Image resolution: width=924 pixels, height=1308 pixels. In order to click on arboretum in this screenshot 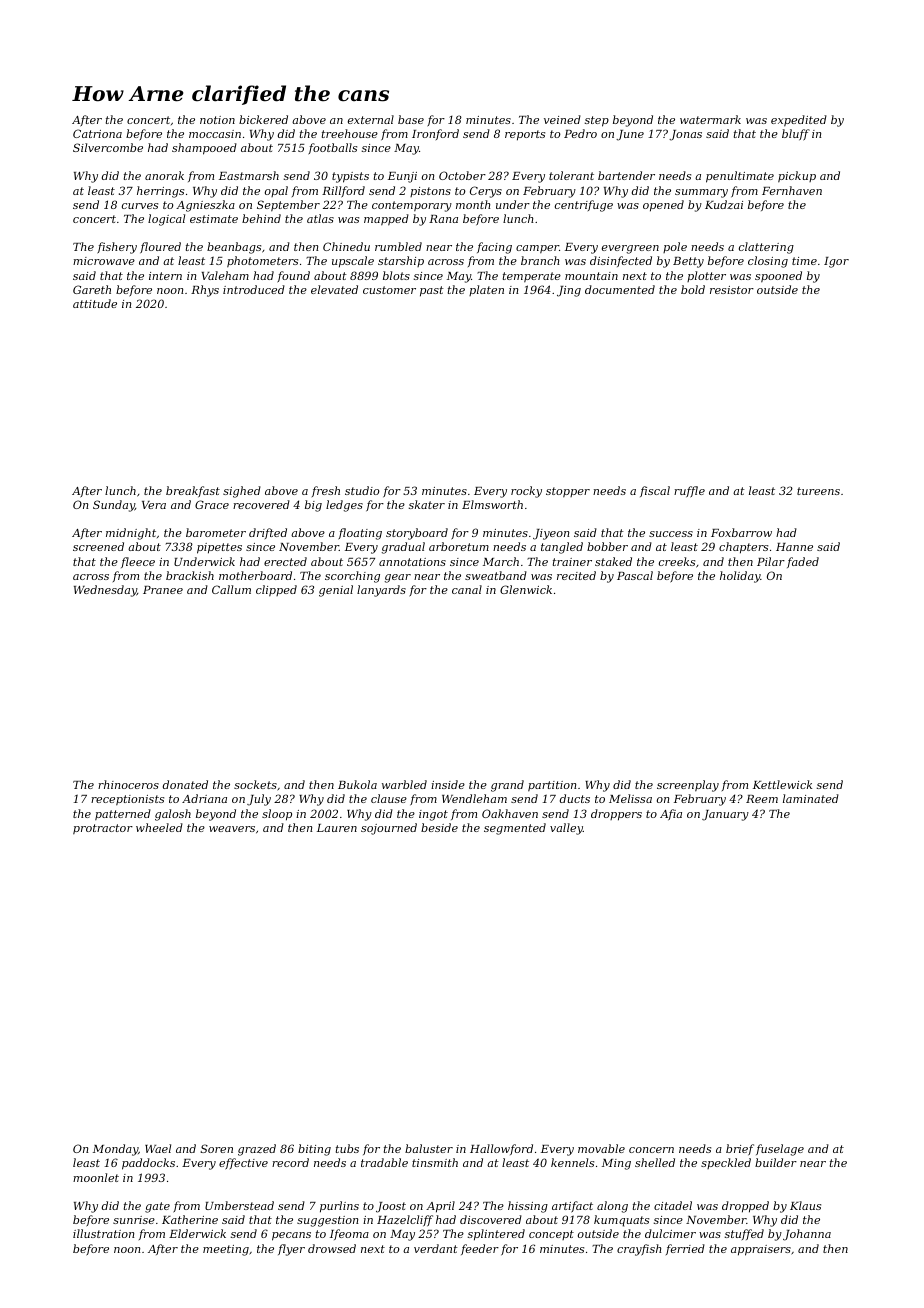, I will do `click(459, 546)`.
